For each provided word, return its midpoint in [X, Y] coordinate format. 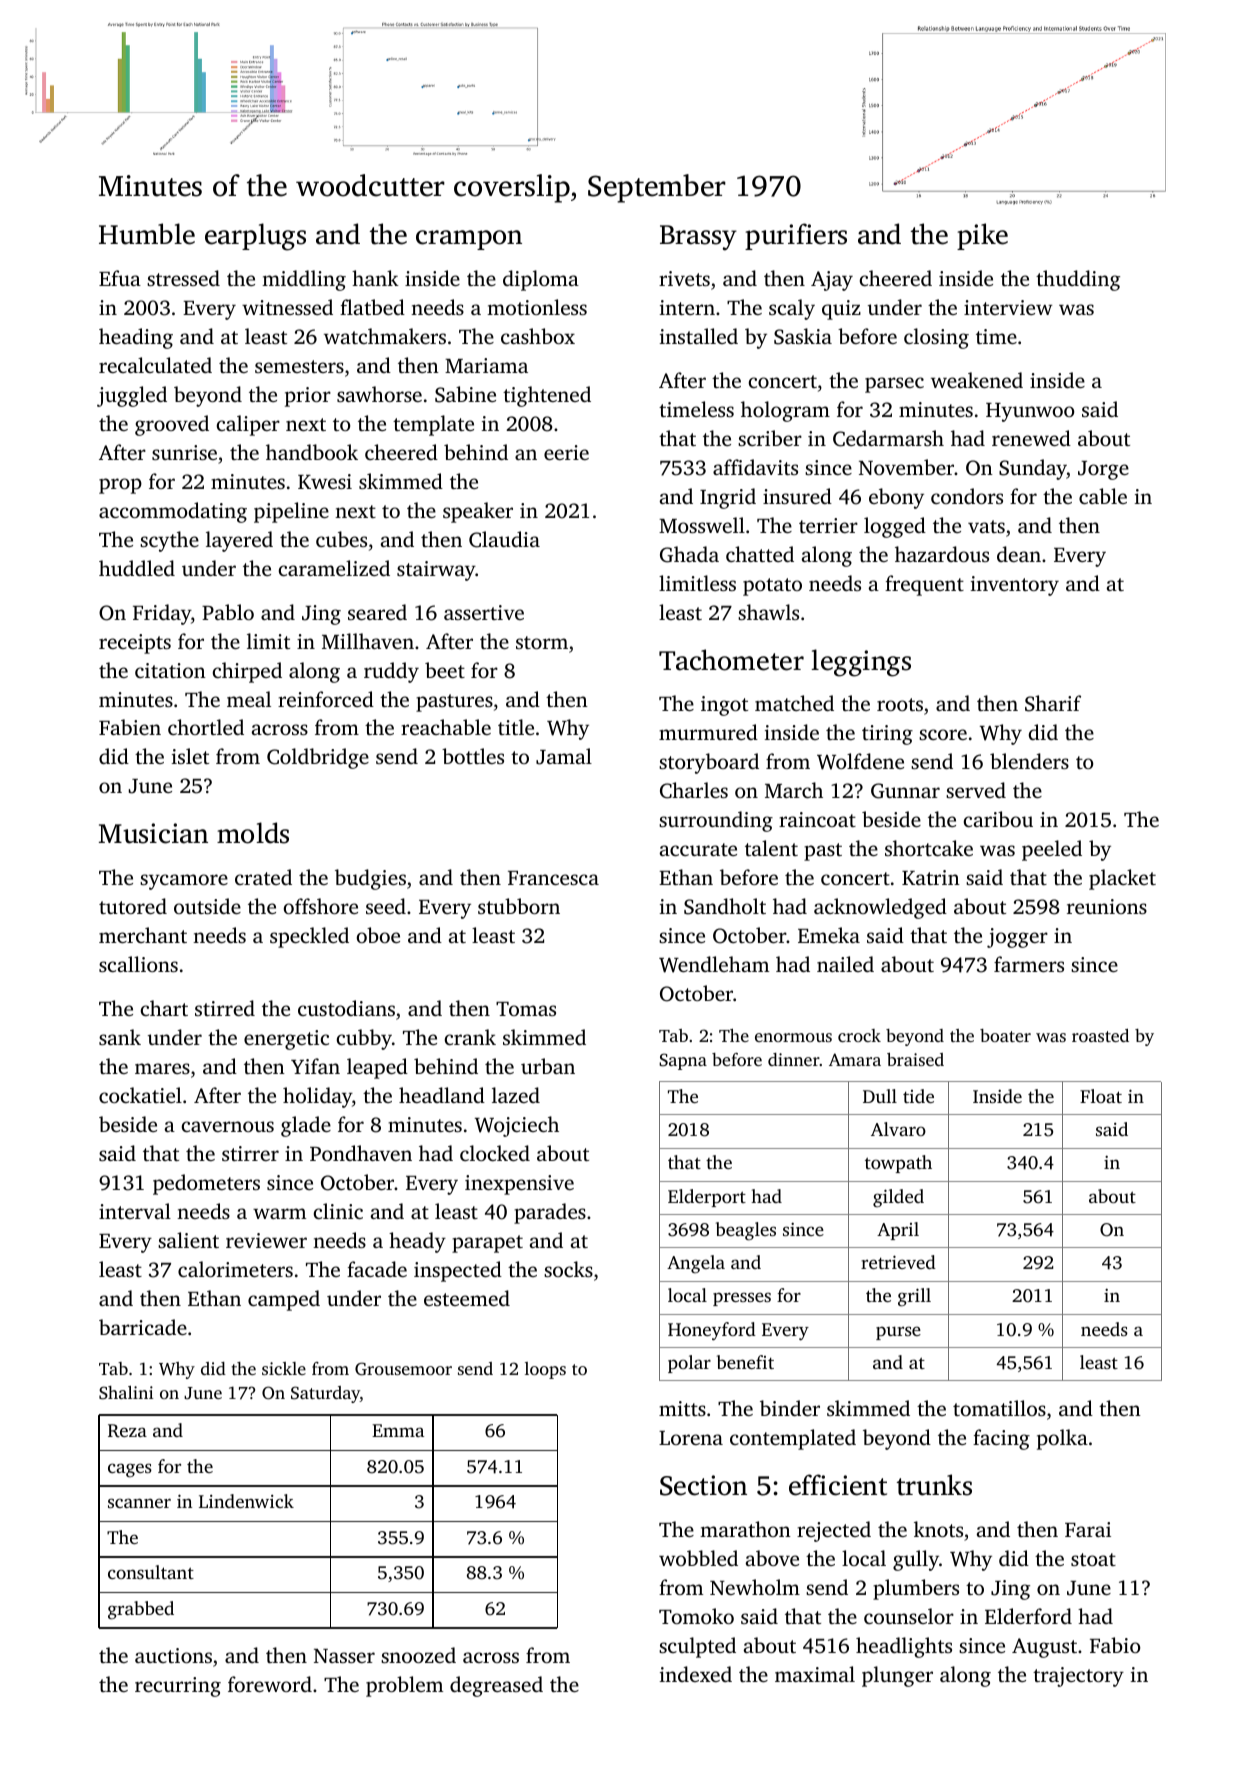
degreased [496, 1686]
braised [915, 1059]
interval [135, 1211]
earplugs [255, 237]
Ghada [689, 554]
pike [982, 236]
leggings [861, 663]
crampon [469, 240]
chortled [206, 727]
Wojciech [517, 1126]
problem [404, 1686]
